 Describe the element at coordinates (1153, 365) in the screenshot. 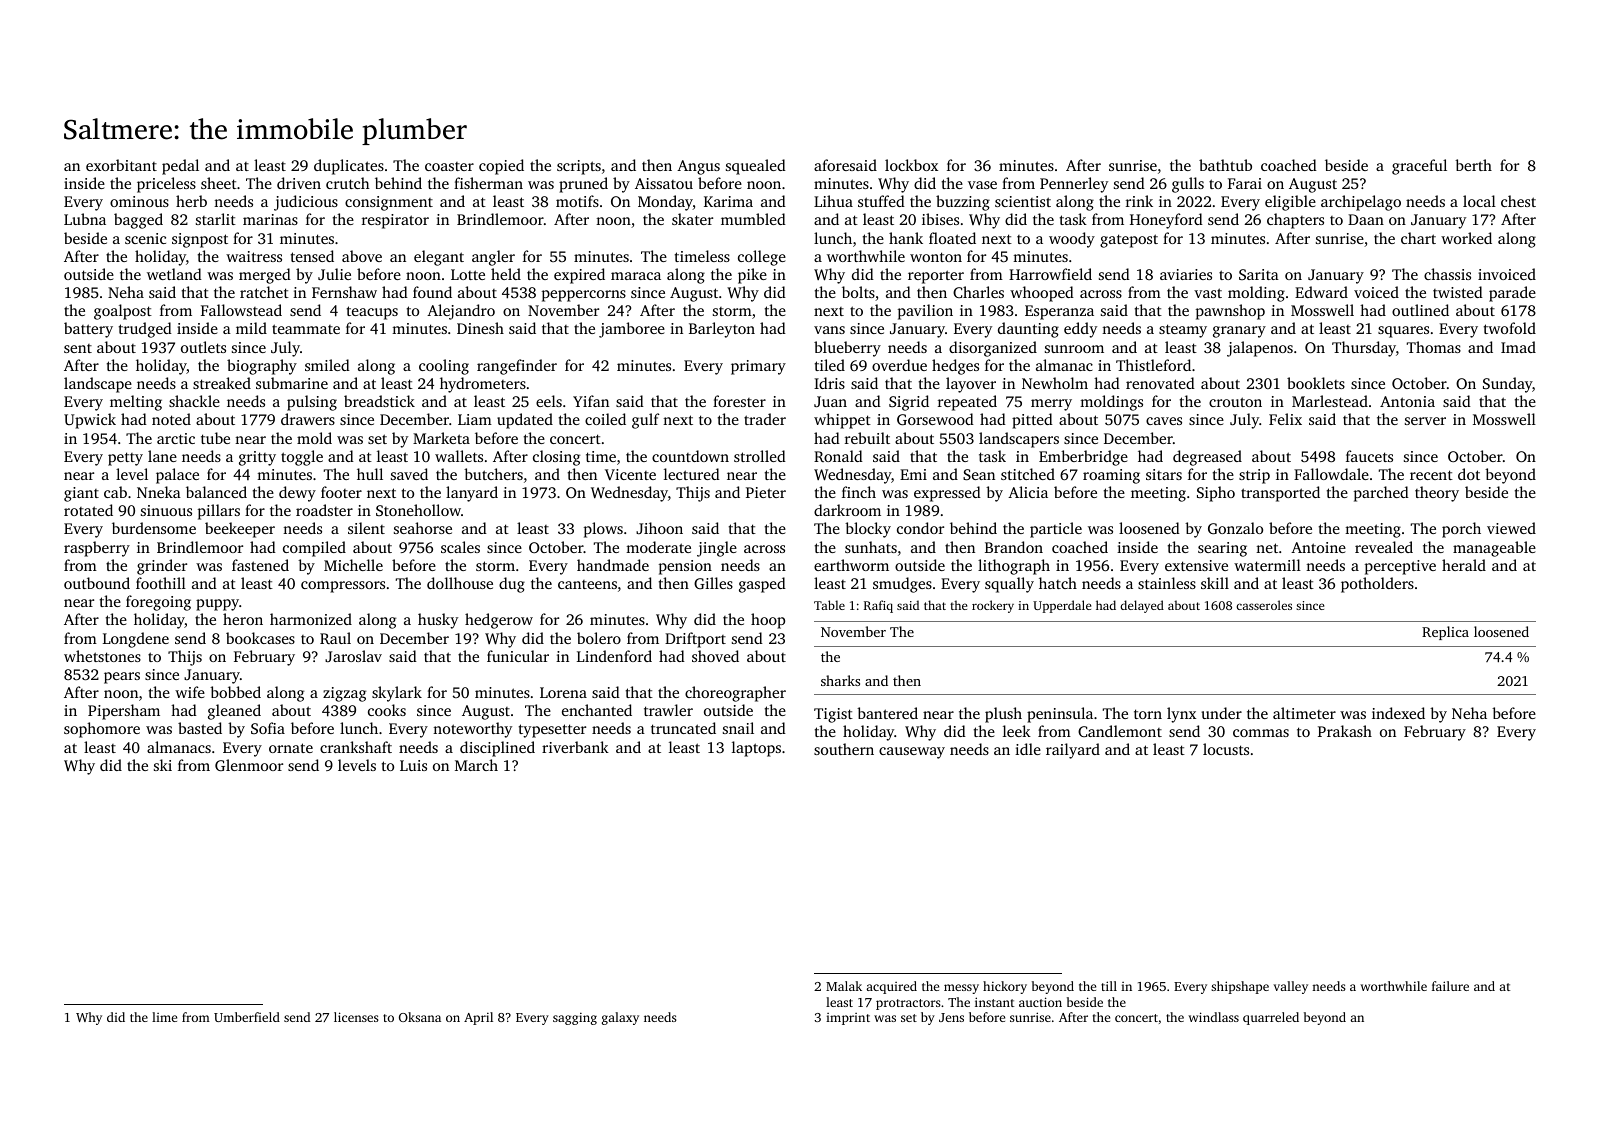

I see `Thistleford` at that location.
